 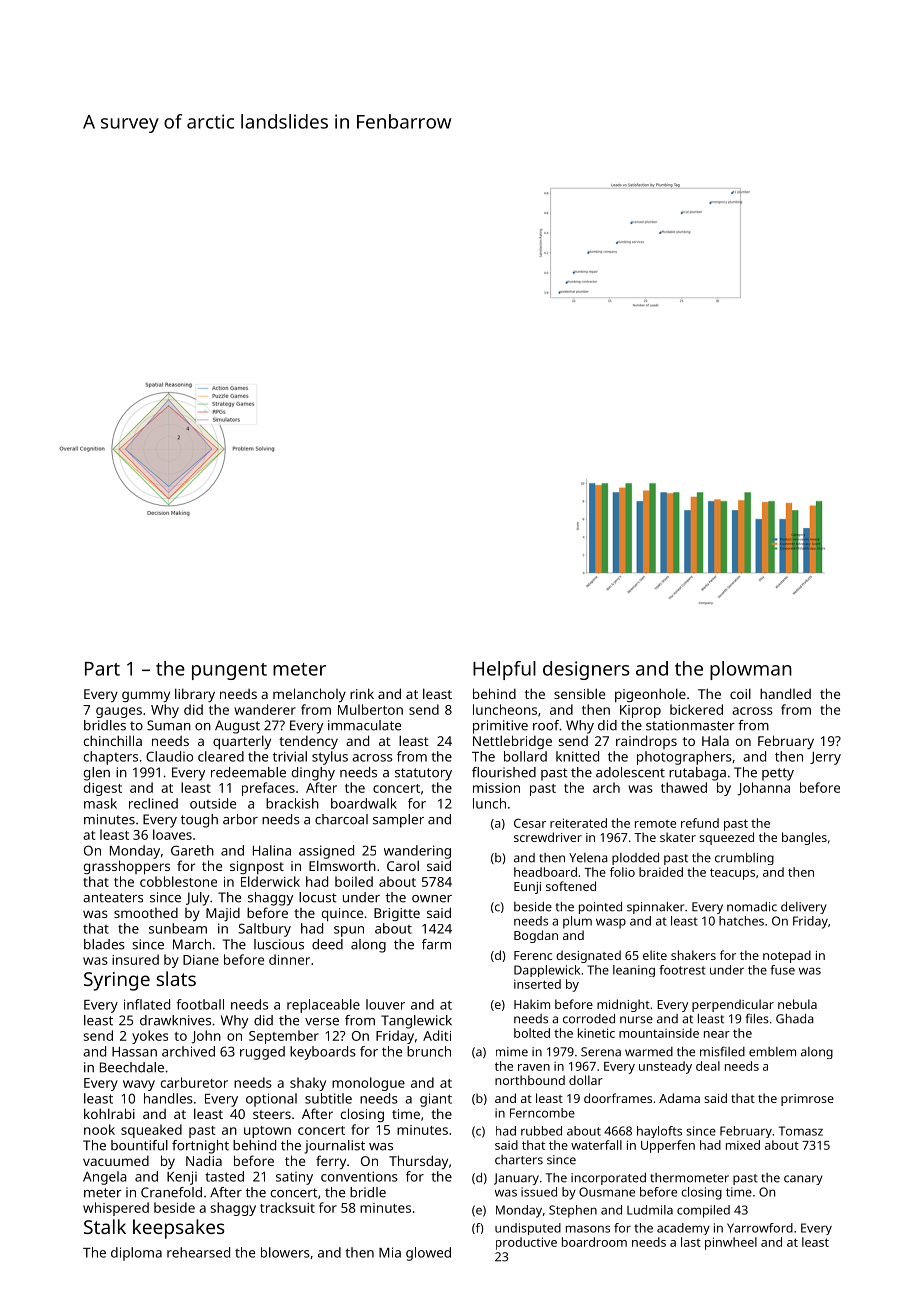 I want to click on rubbed, so click(x=541, y=1131).
